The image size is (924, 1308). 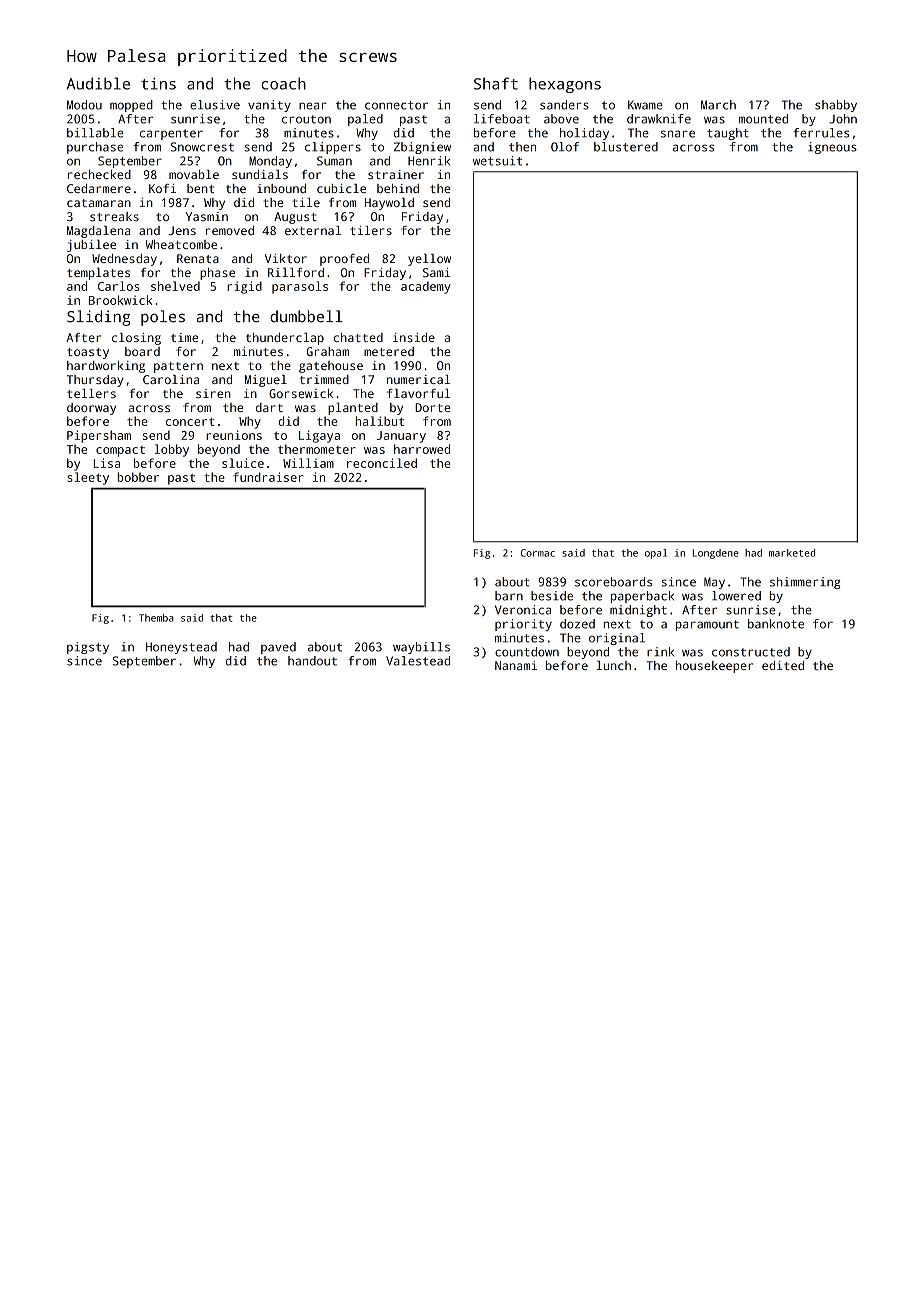 I want to click on housekeeper, so click(x=714, y=667).
